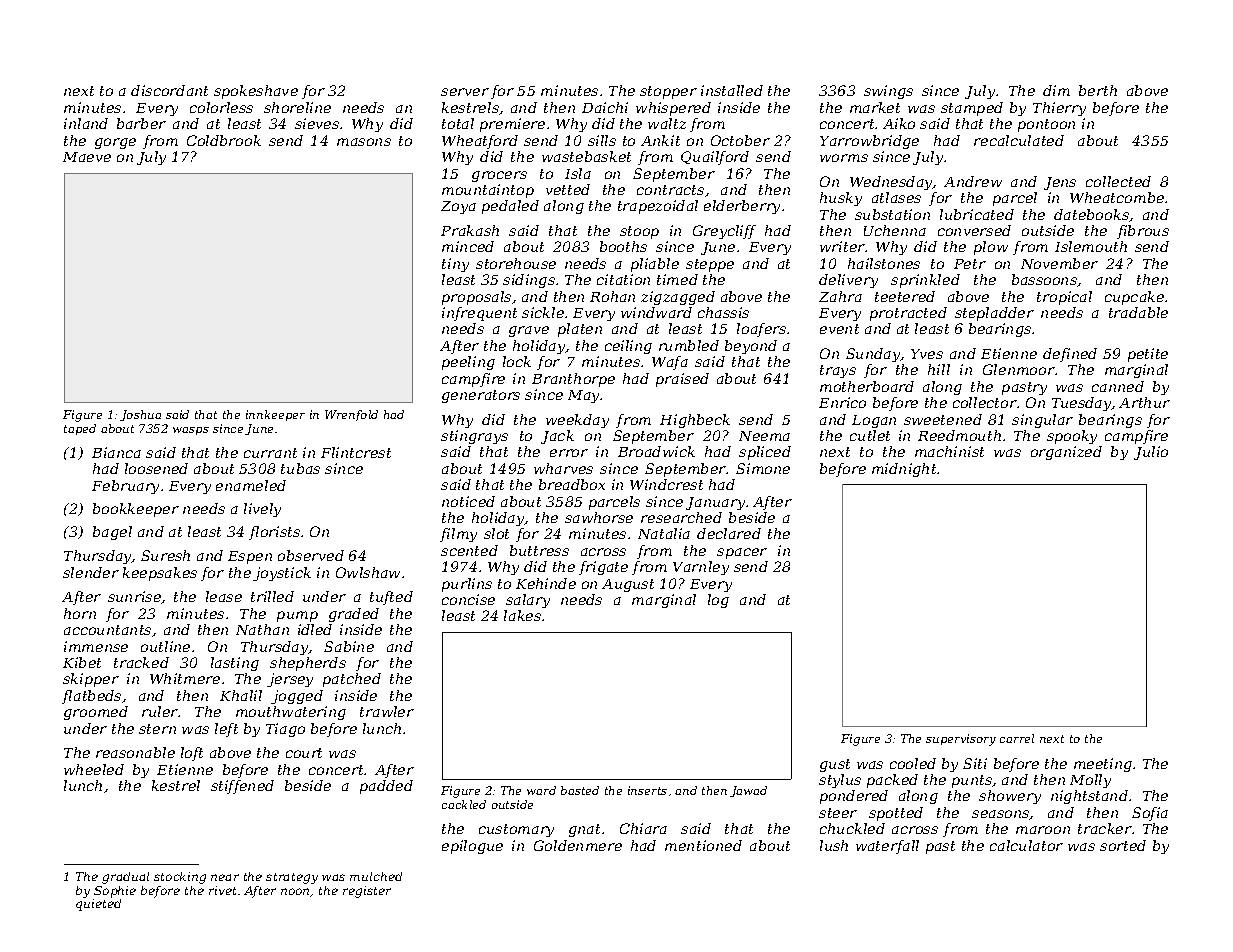 Image resolution: width=1233 pixels, height=952 pixels. Describe the element at coordinates (472, 847) in the screenshot. I see `epilogue` at that location.
